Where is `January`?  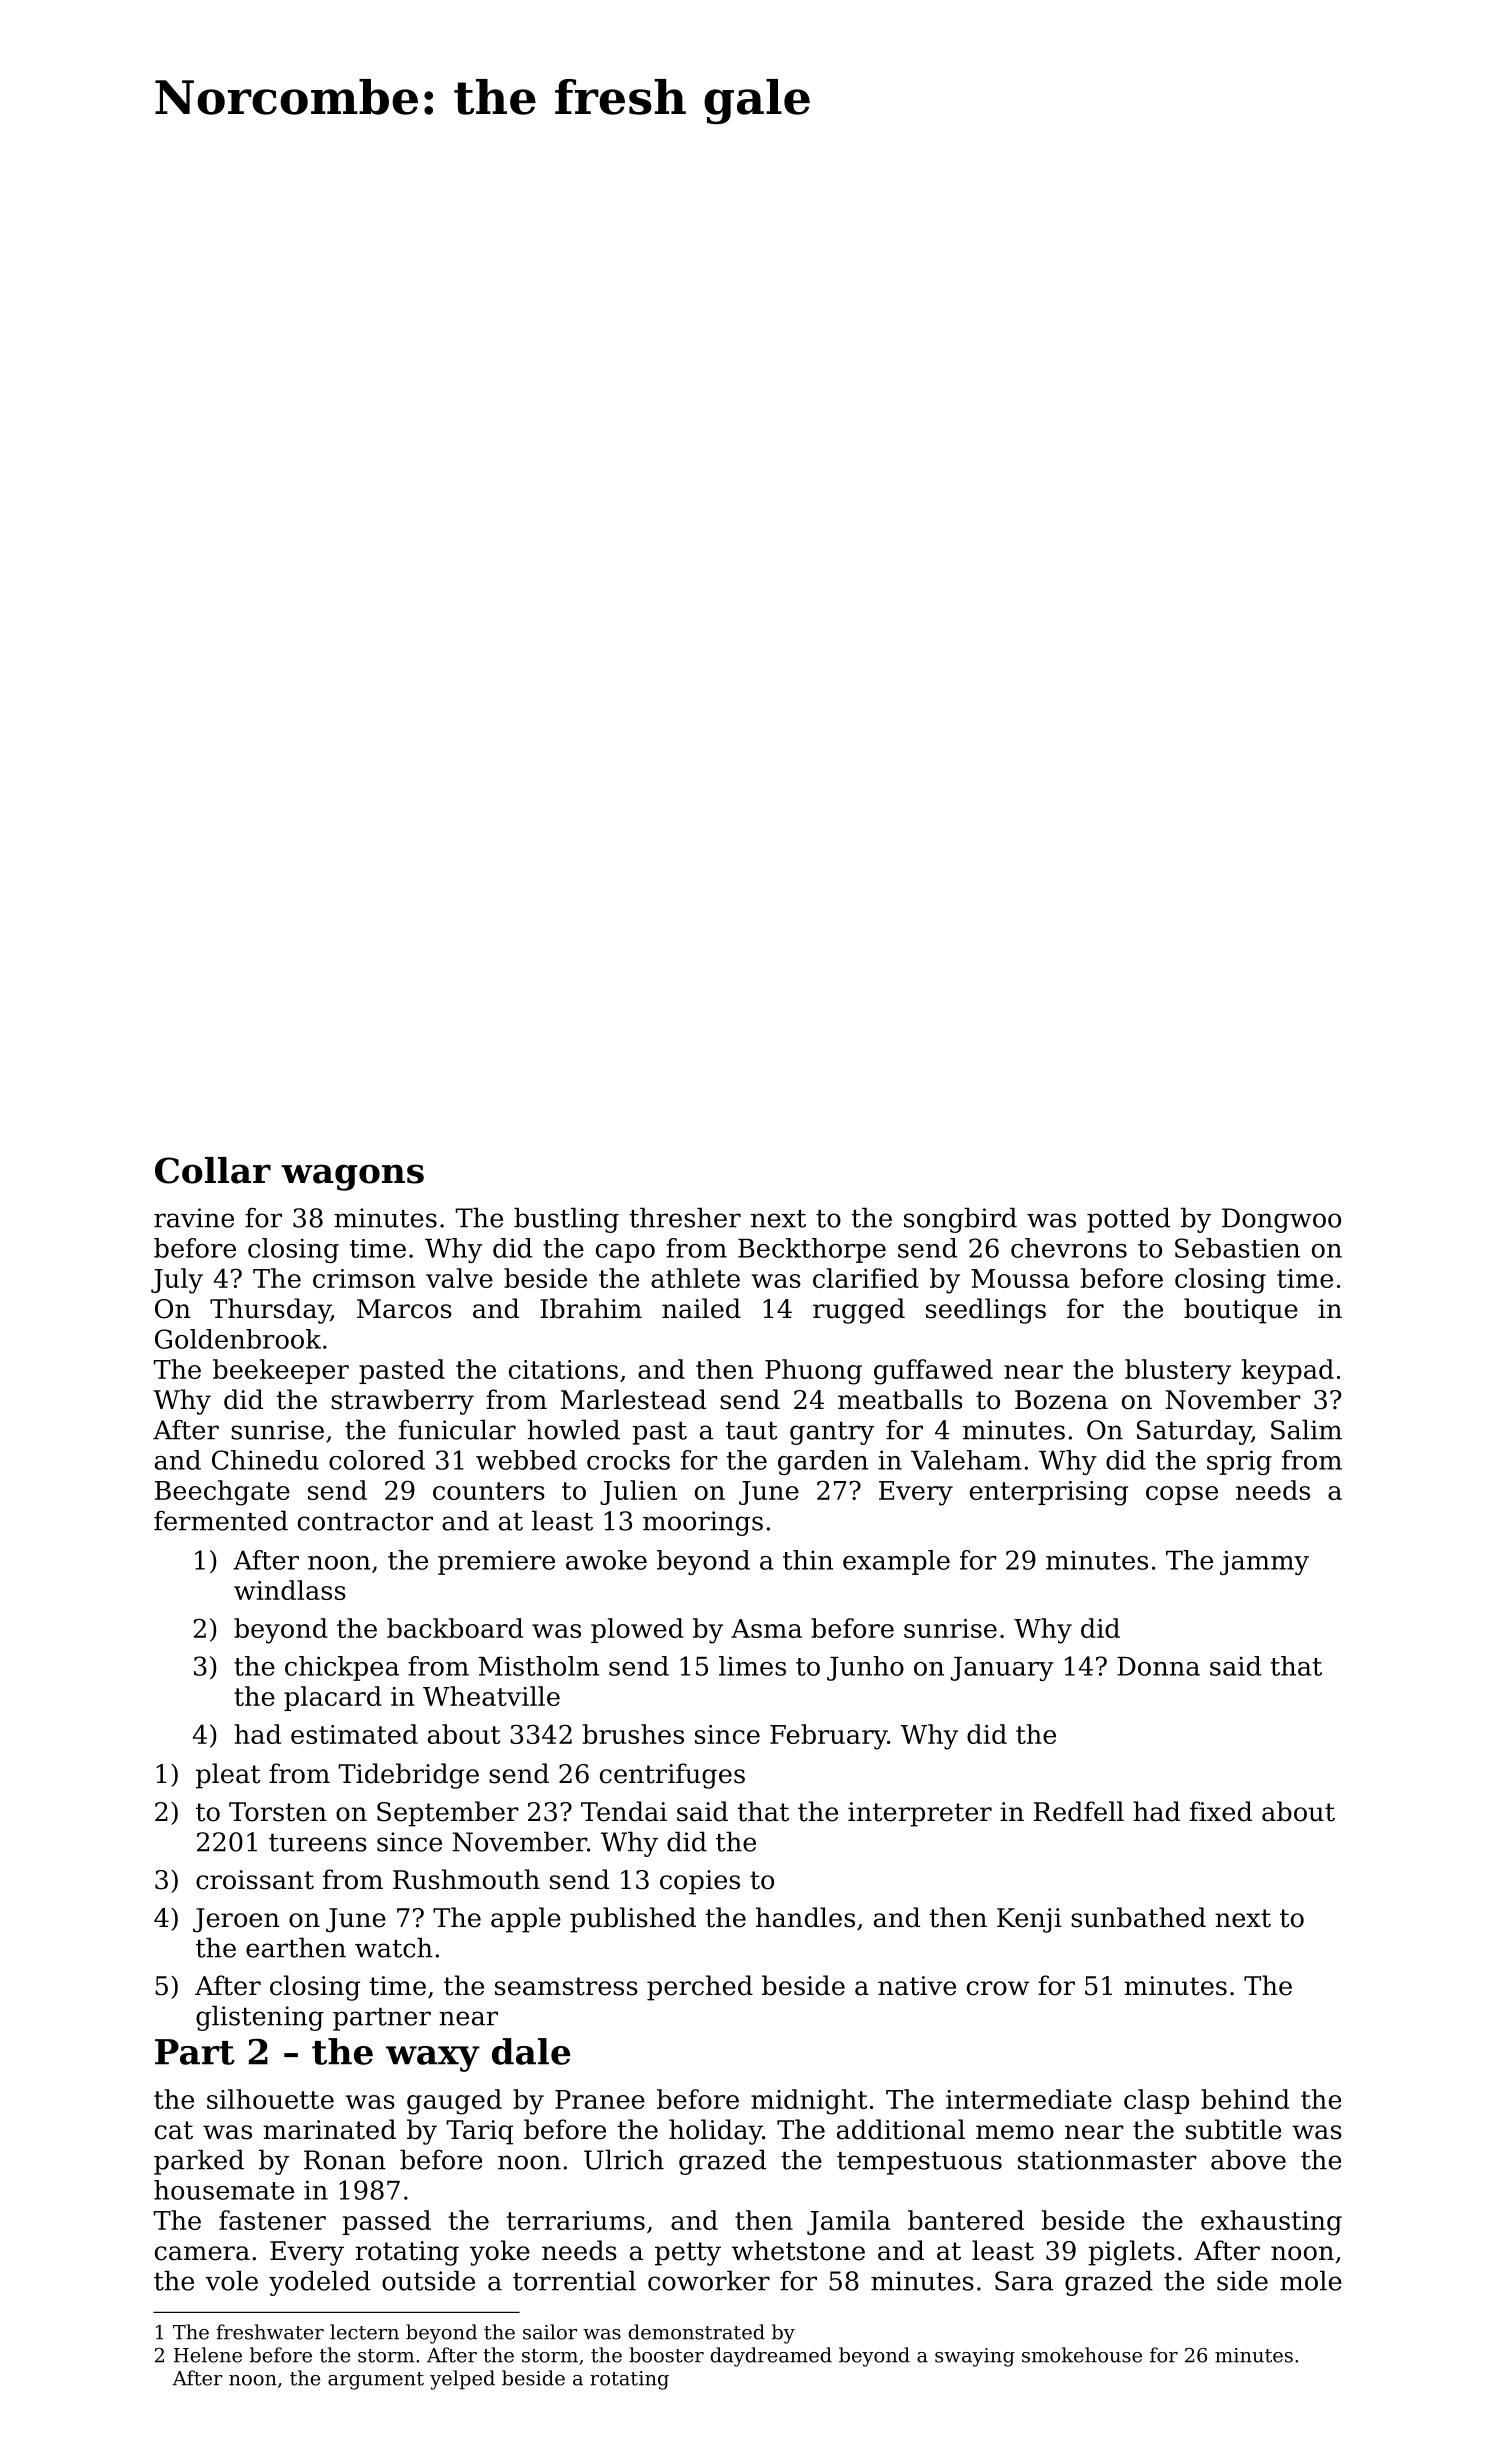 January is located at coordinates (1002, 1669).
